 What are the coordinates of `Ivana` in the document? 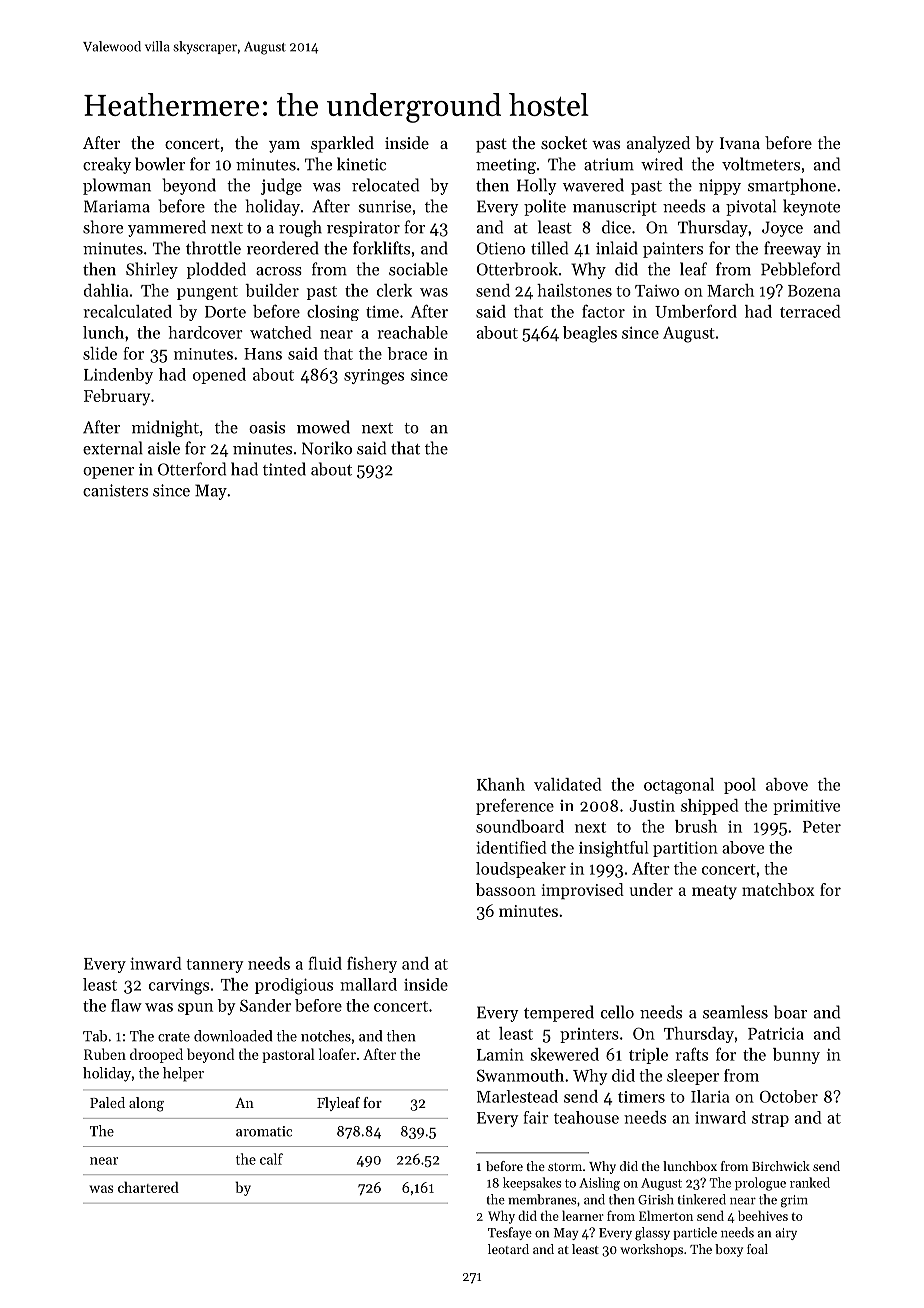 It's located at (740, 143).
